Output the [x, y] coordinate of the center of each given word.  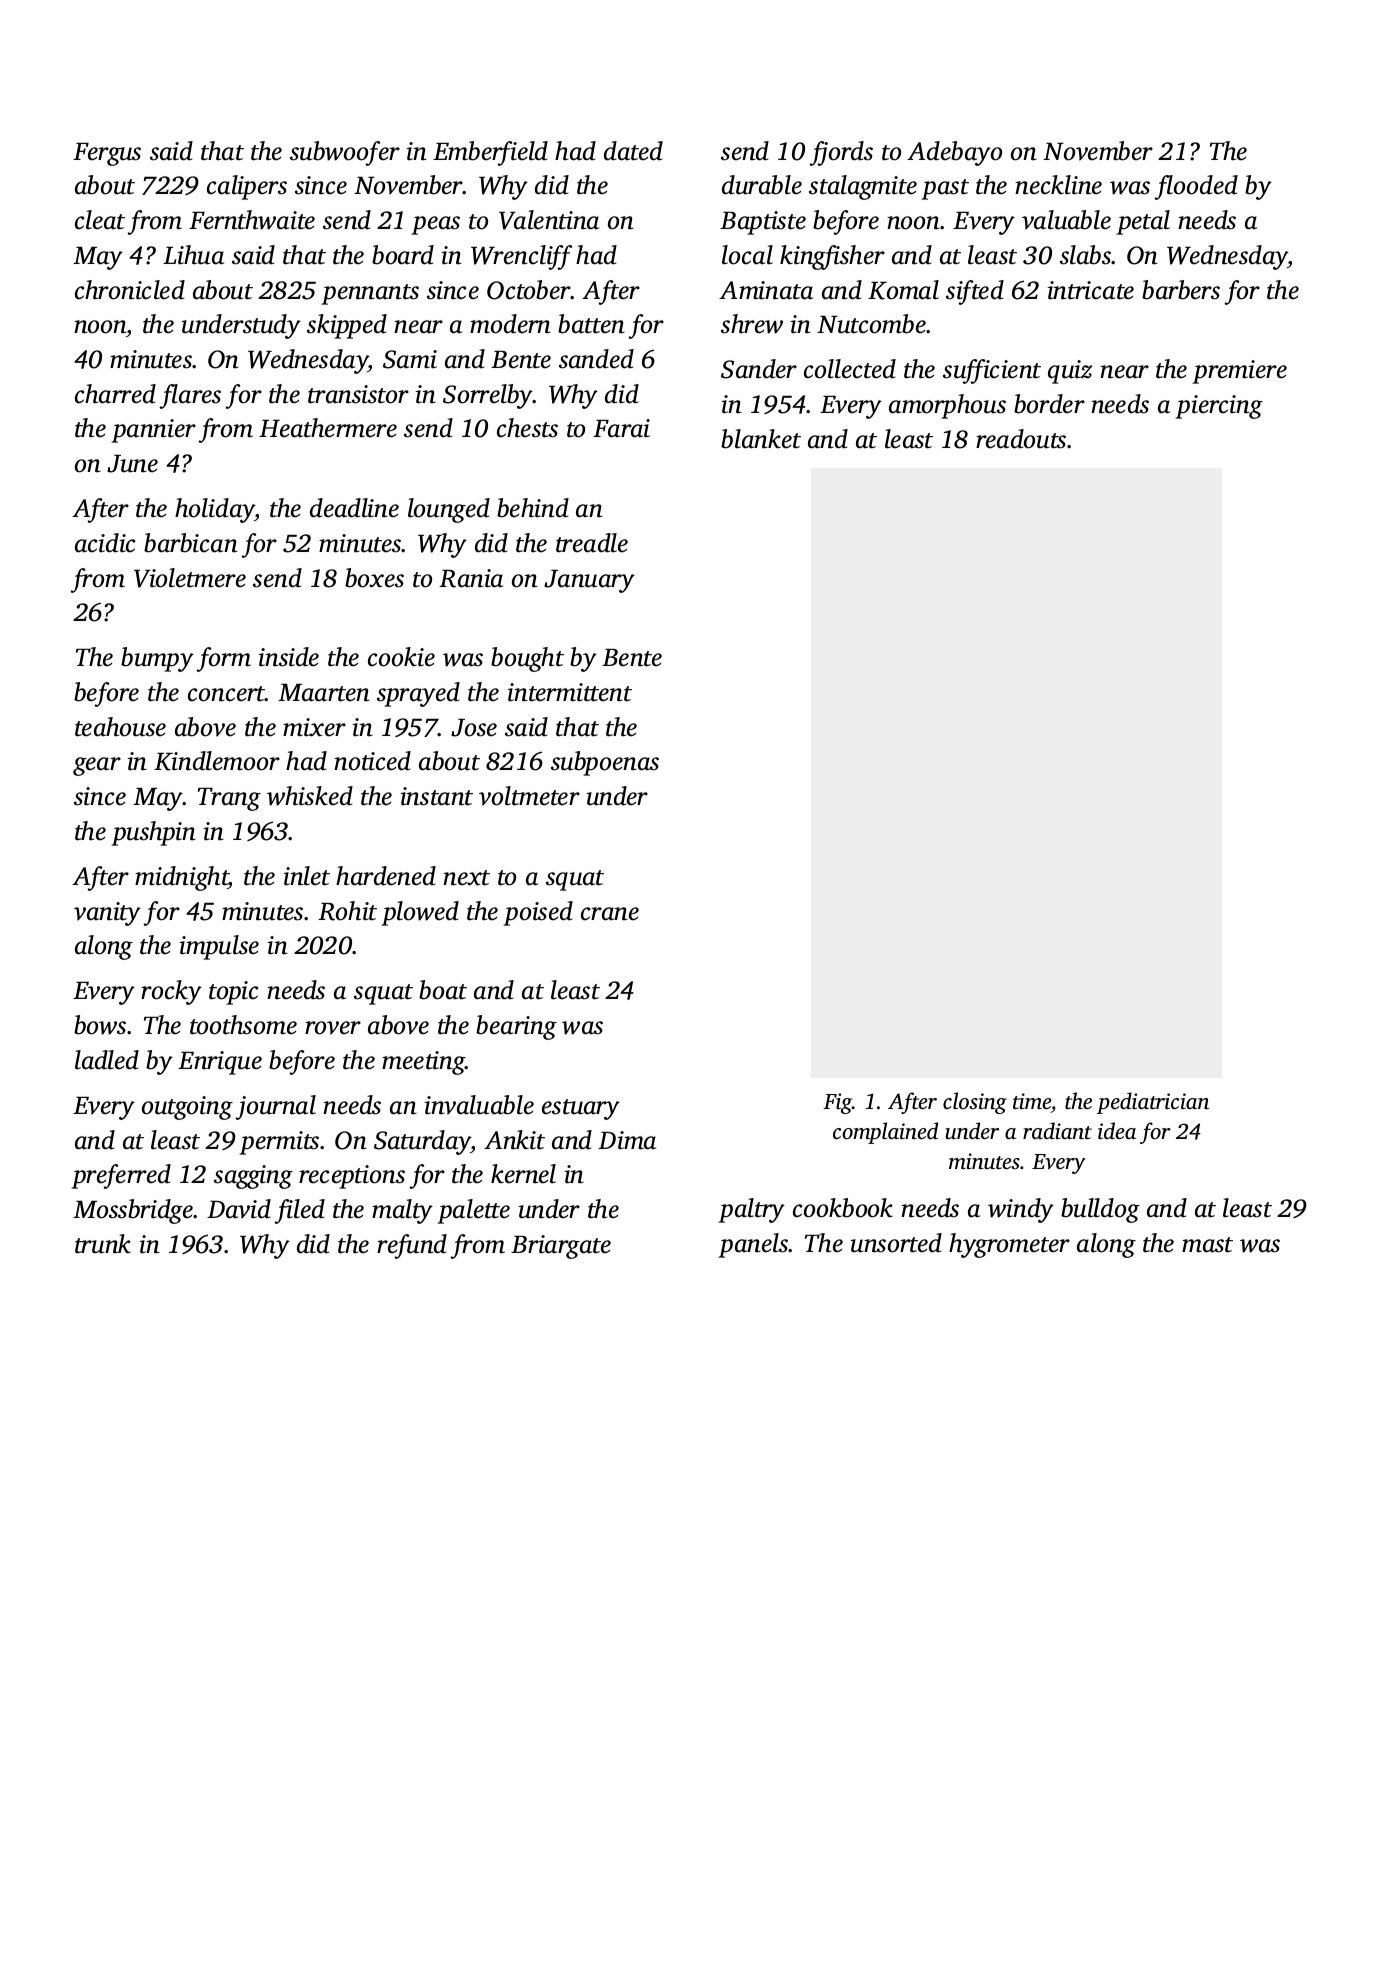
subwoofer [345, 153]
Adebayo [954, 153]
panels [753, 1245]
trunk [103, 1244]
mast [1207, 1245]
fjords [841, 153]
